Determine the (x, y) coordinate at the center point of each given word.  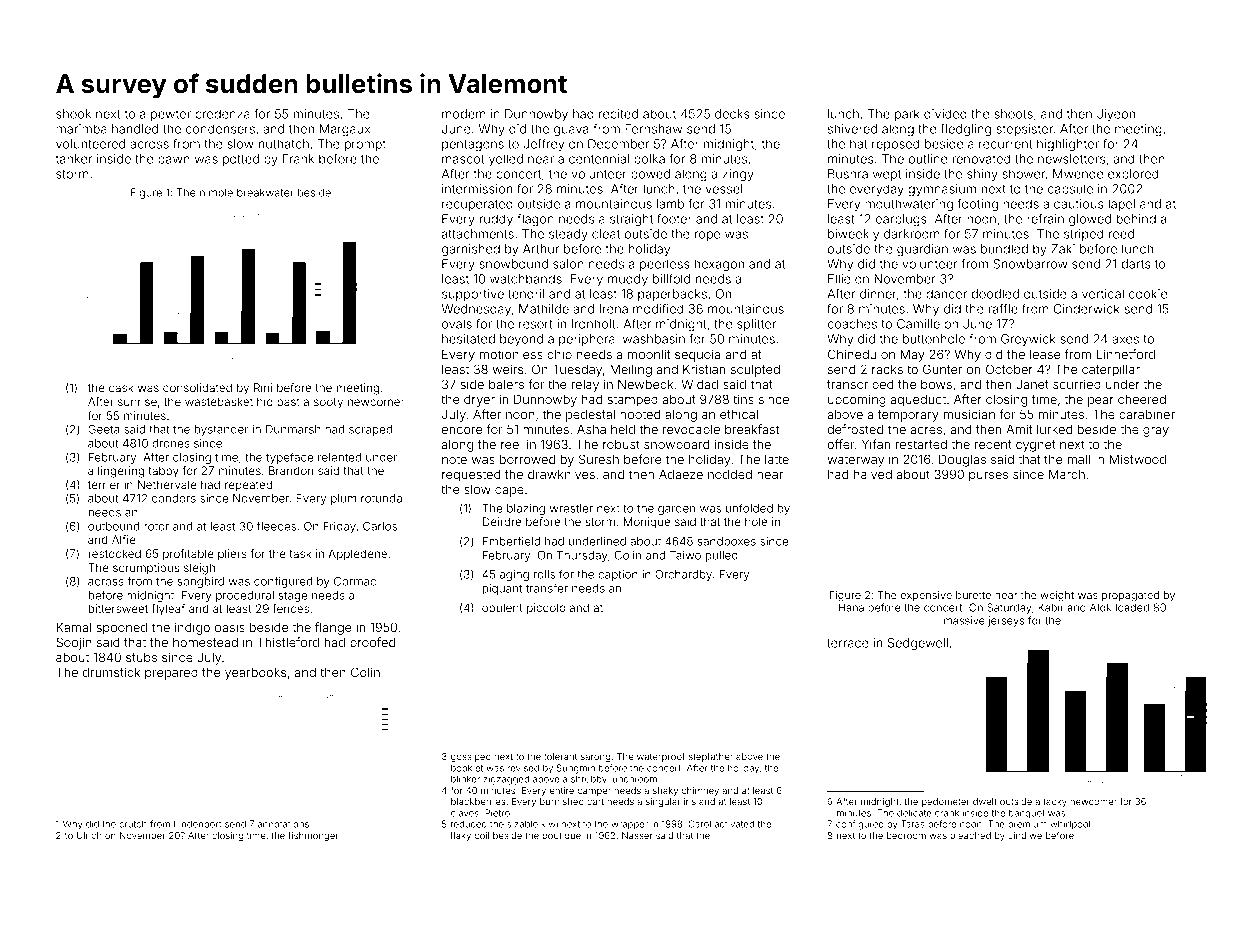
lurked (1054, 429)
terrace (848, 643)
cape (509, 492)
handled (135, 129)
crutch (133, 824)
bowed (650, 174)
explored (1133, 175)
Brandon (291, 470)
